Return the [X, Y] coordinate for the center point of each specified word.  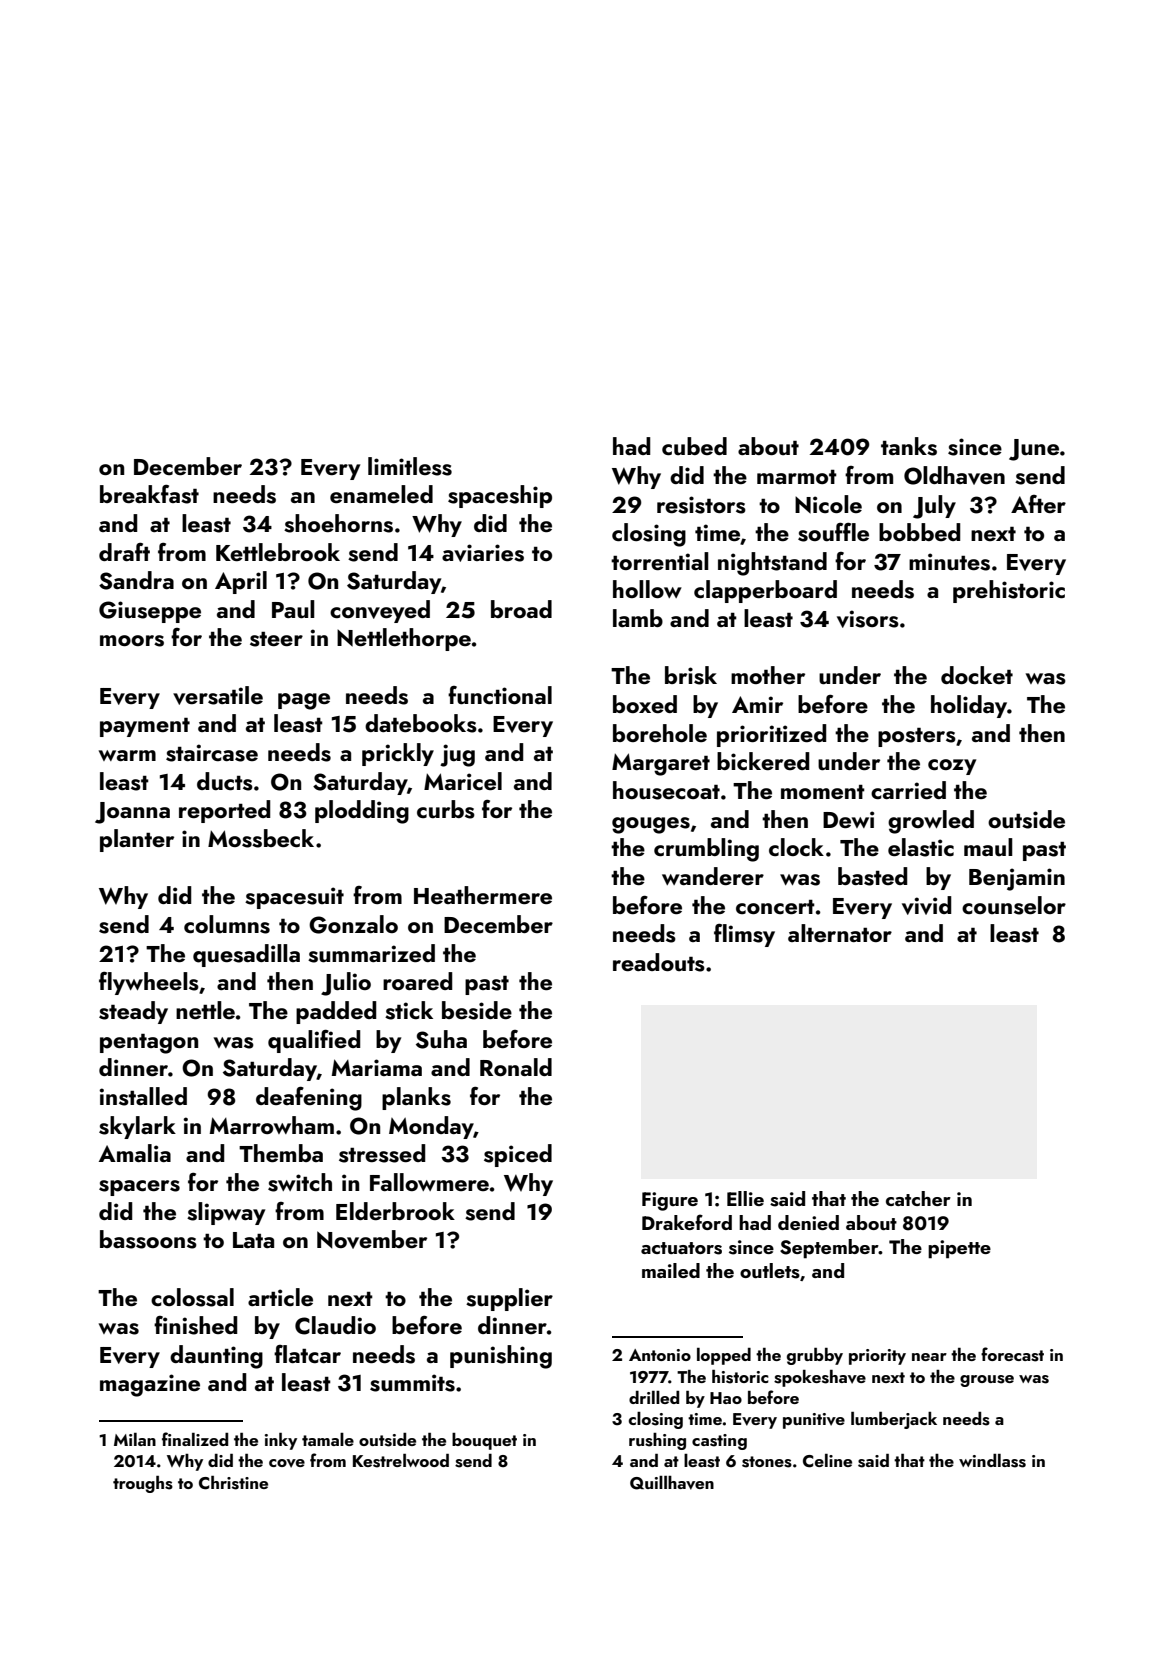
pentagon [149, 1044]
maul [988, 847]
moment [823, 792]
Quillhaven [672, 1483]
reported [224, 811]
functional [500, 695]
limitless [410, 466]
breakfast [149, 494]
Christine [233, 1483]
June [1034, 450]
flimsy [744, 935]
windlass [992, 1461]
